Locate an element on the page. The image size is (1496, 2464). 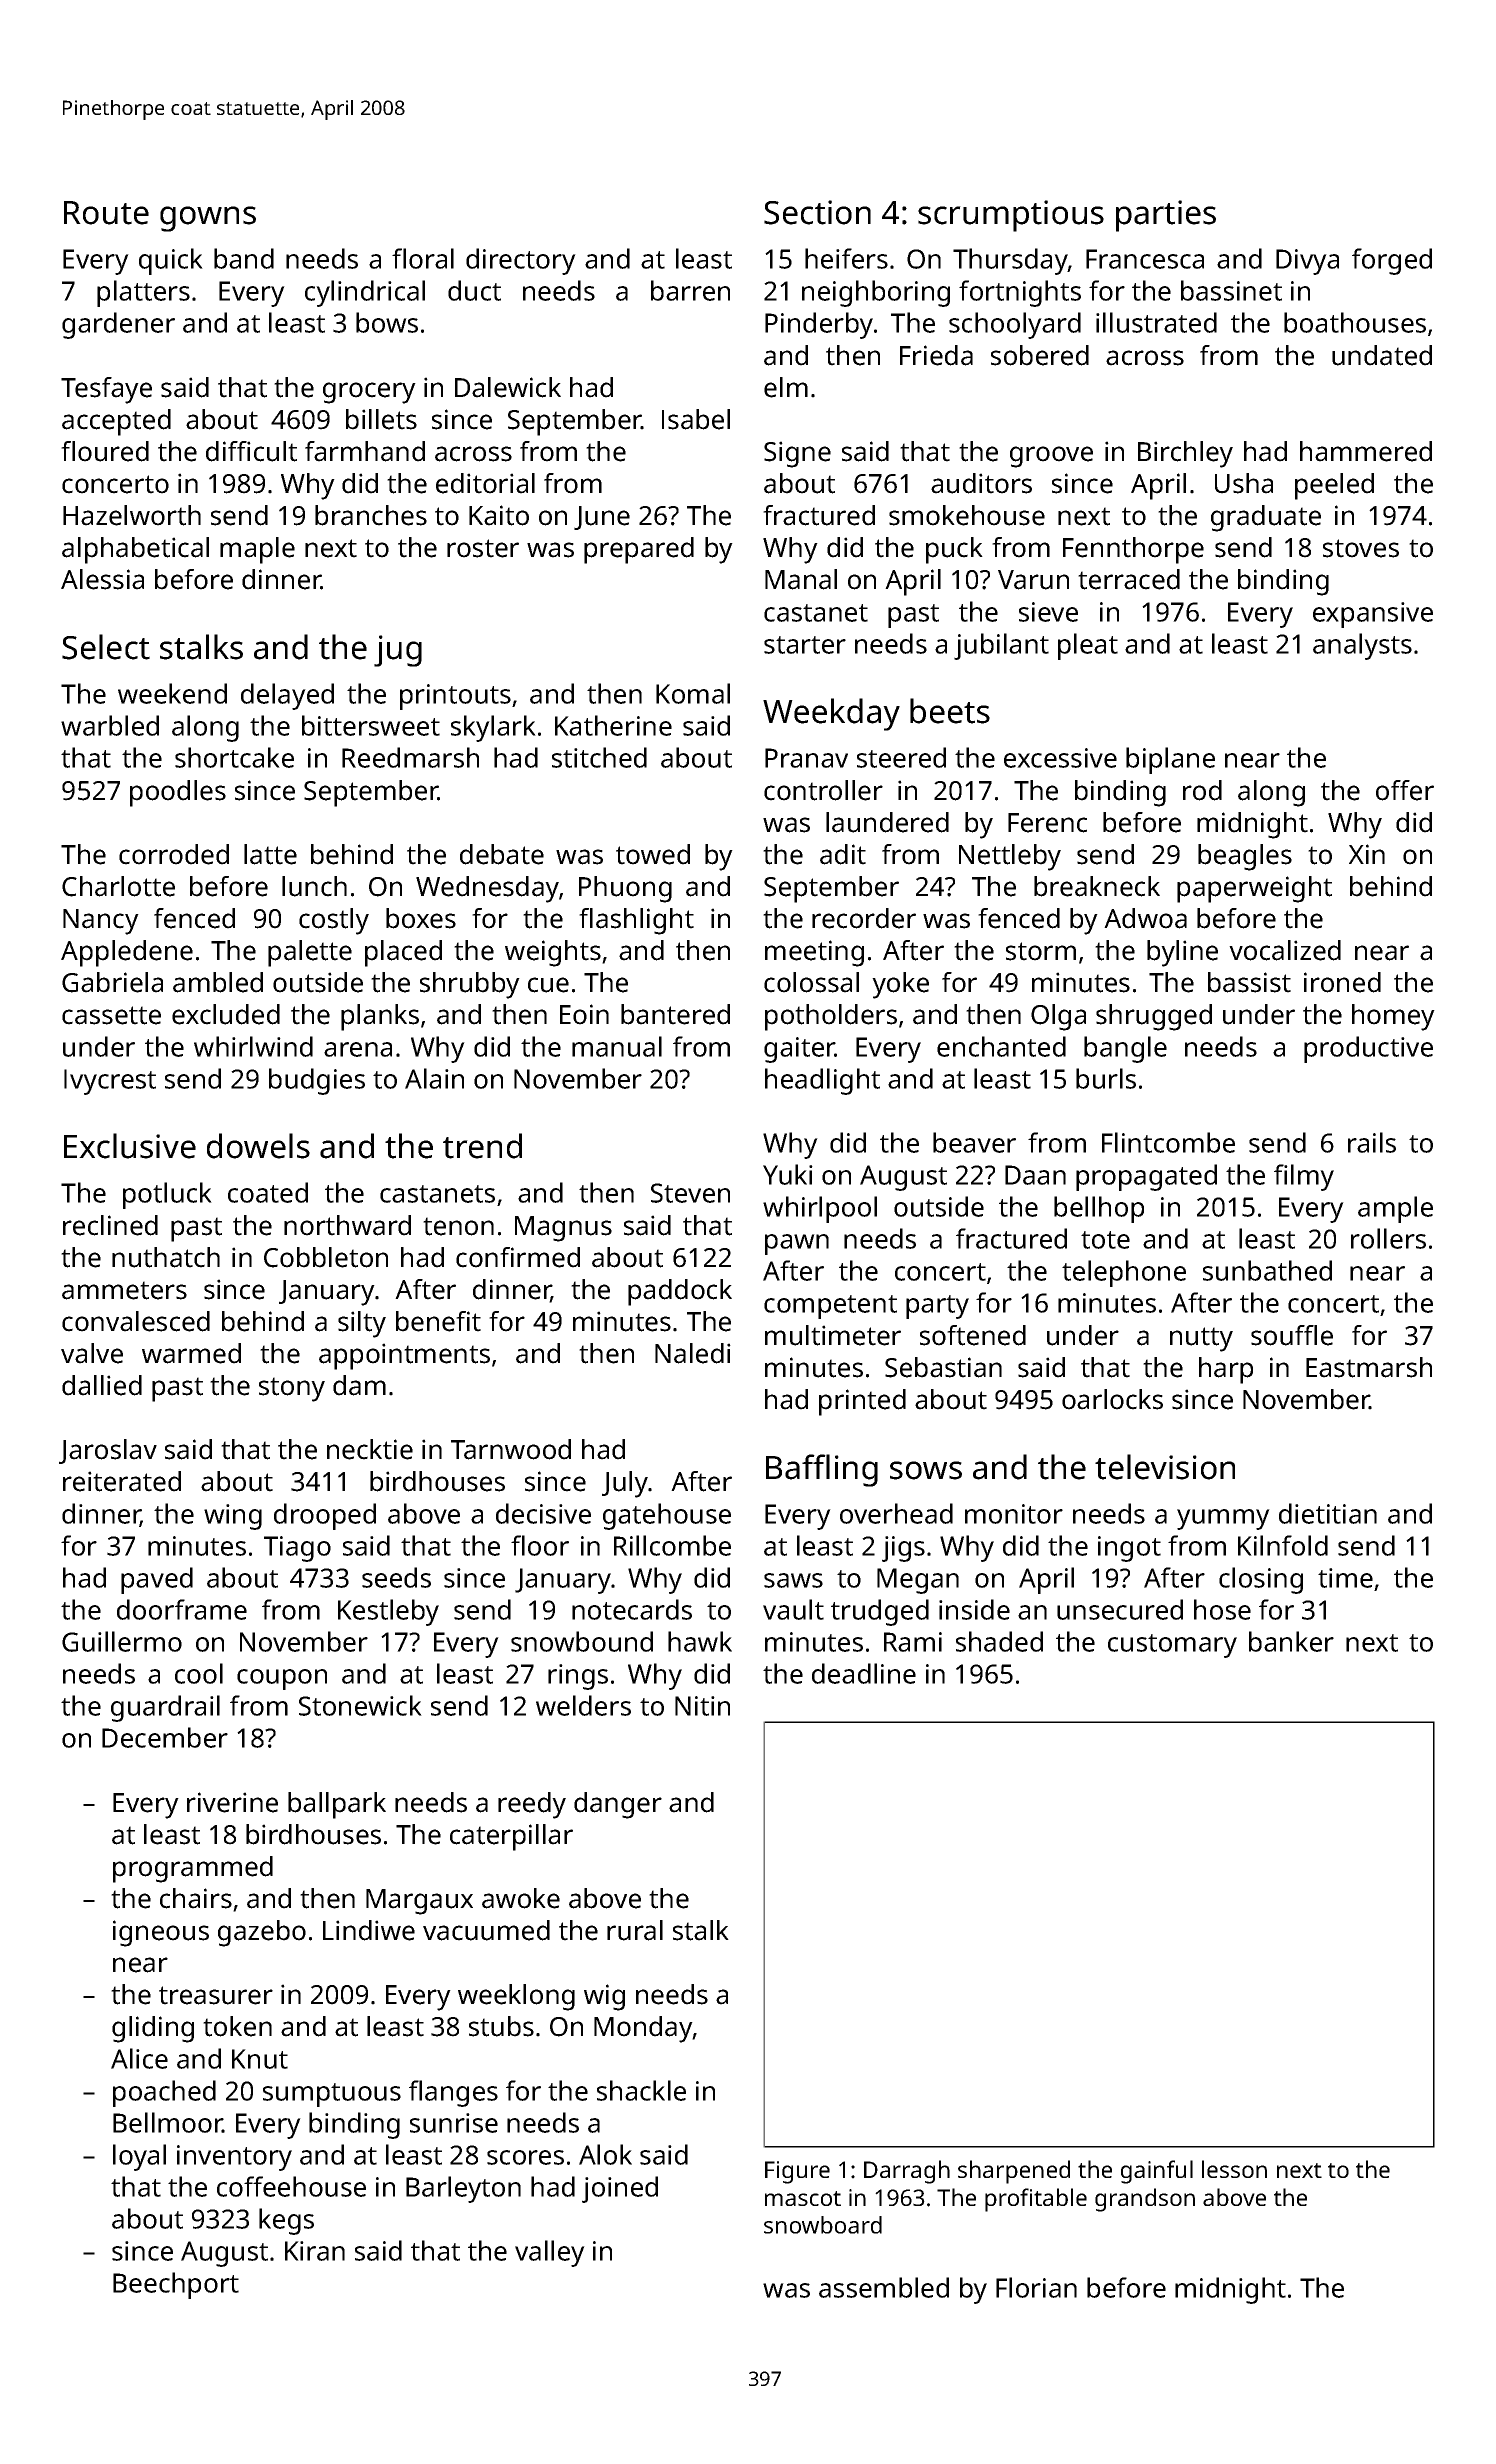
lunch is located at coordinates (314, 886).
